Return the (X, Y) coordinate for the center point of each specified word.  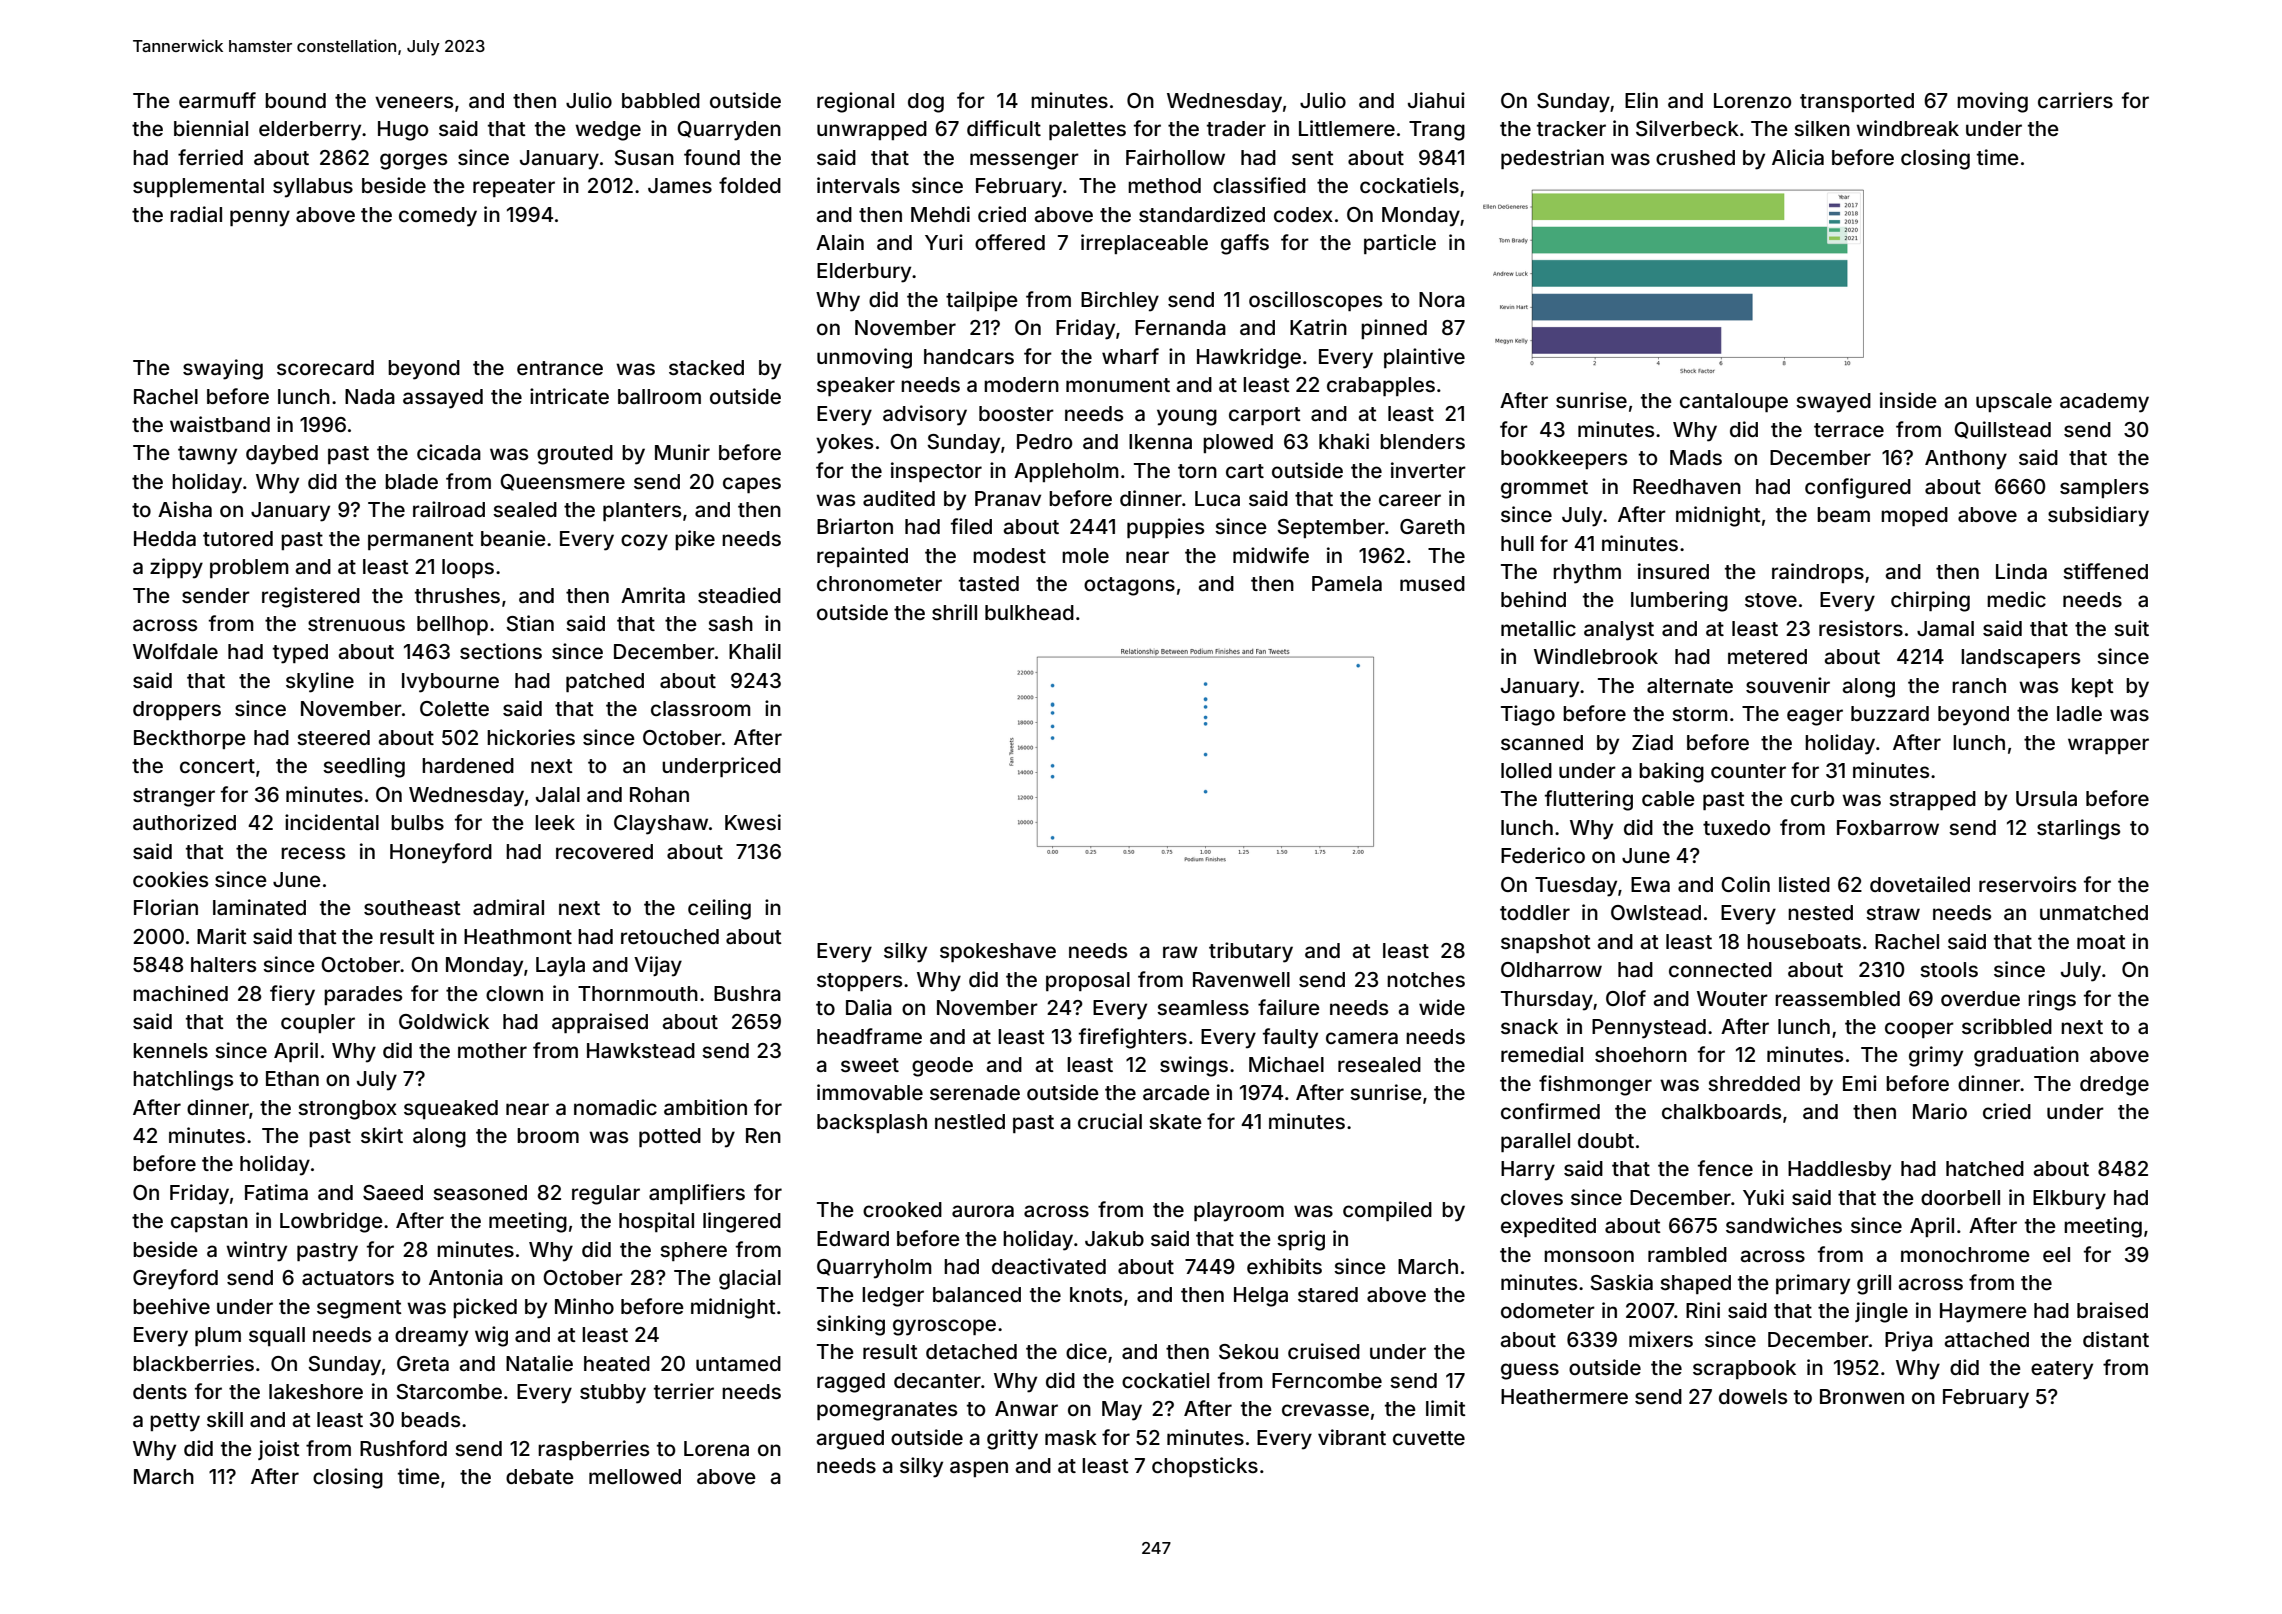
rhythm (1587, 574)
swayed (1833, 403)
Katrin (1318, 327)
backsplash (872, 1123)
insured (1673, 571)
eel (2056, 1254)
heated (617, 1363)
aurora (983, 1211)
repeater (514, 188)
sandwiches (1784, 1225)
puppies (1165, 528)
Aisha (185, 509)
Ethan (292, 1078)
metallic (1538, 628)
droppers (177, 710)
